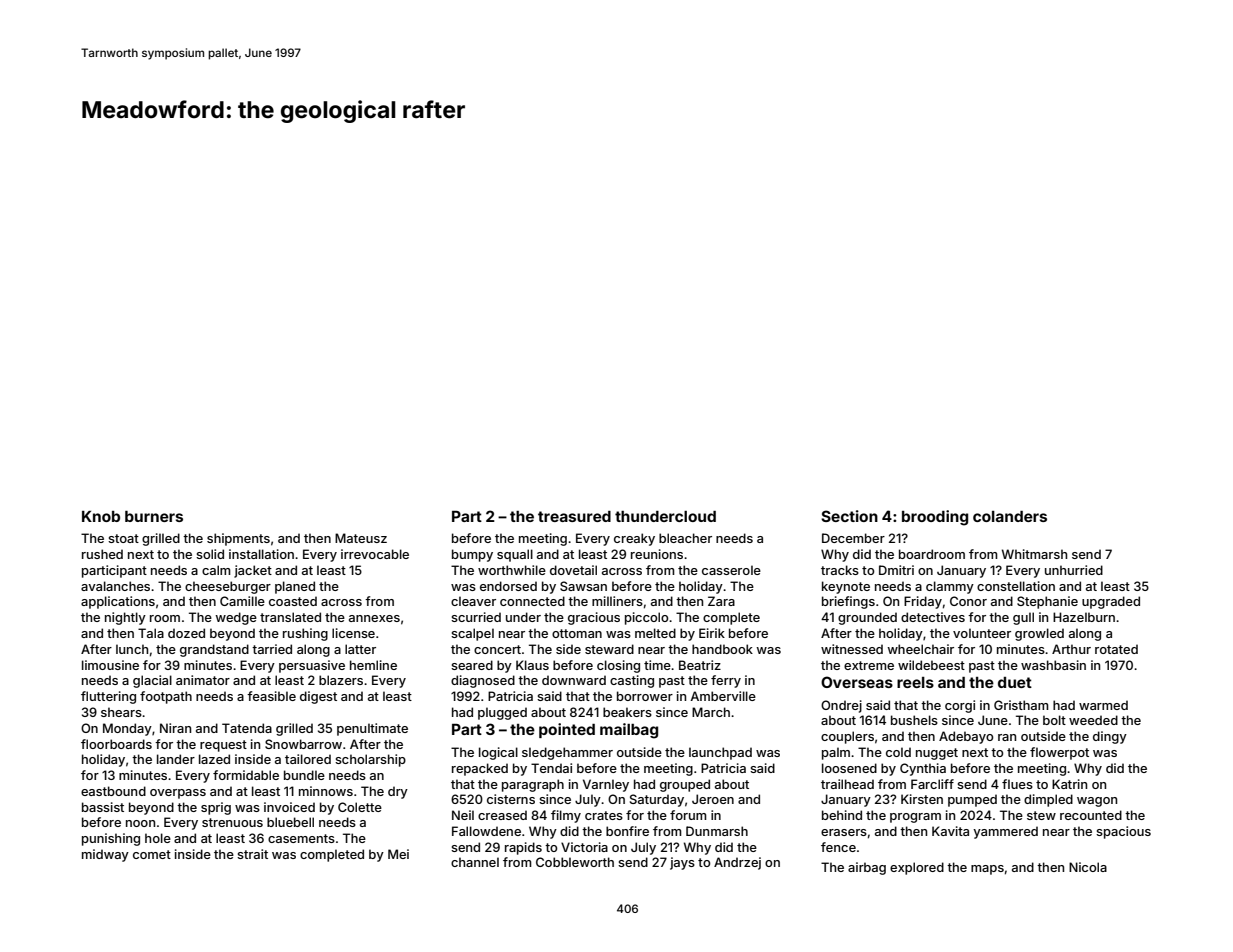 This screenshot has height=952, width=1233. What do you see at coordinates (253, 571) in the screenshot?
I see `jacket` at bounding box center [253, 571].
